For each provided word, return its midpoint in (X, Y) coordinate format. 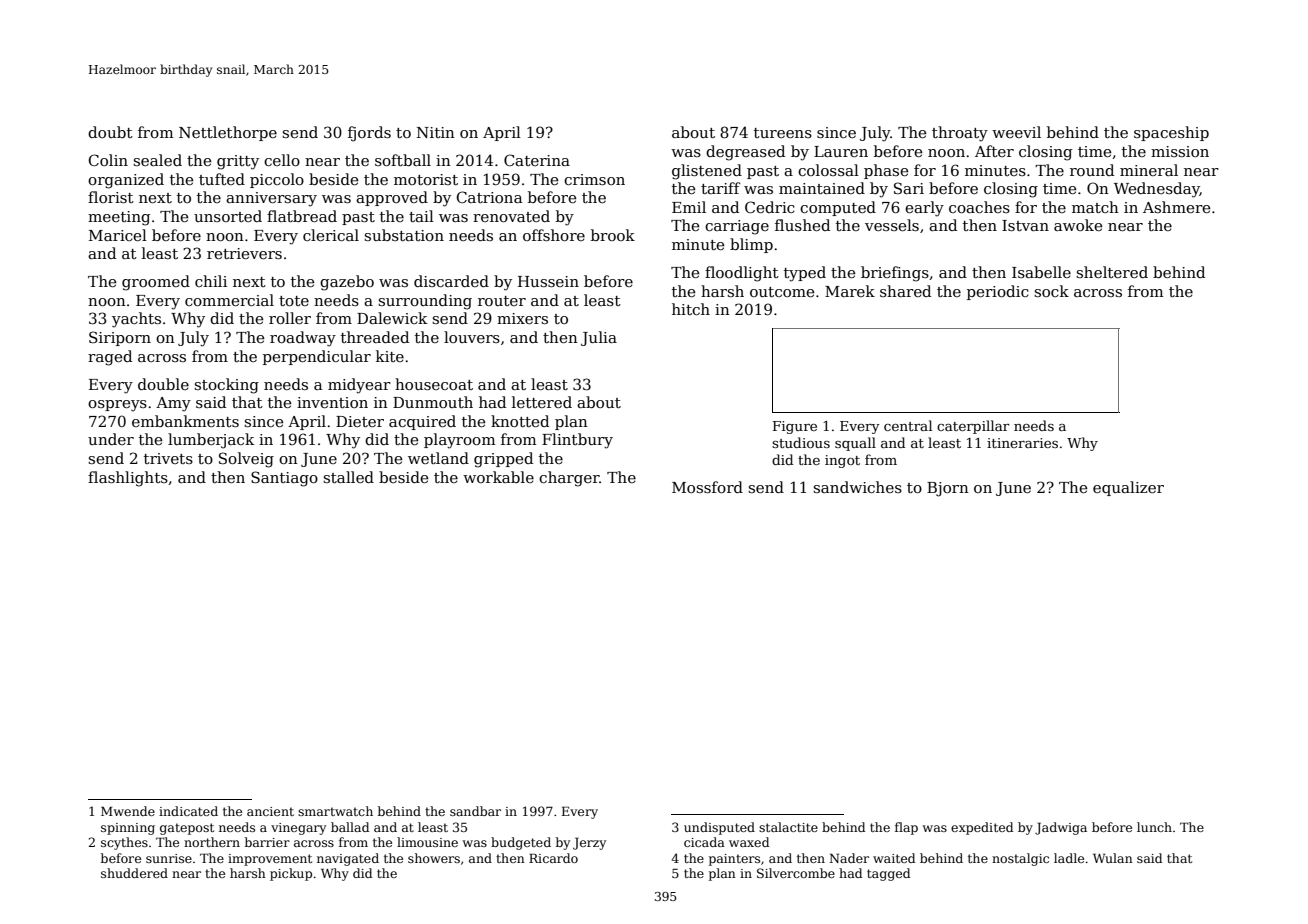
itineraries (1022, 443)
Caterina (537, 160)
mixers (522, 318)
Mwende (128, 811)
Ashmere (1176, 207)
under (111, 439)
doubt (110, 132)
